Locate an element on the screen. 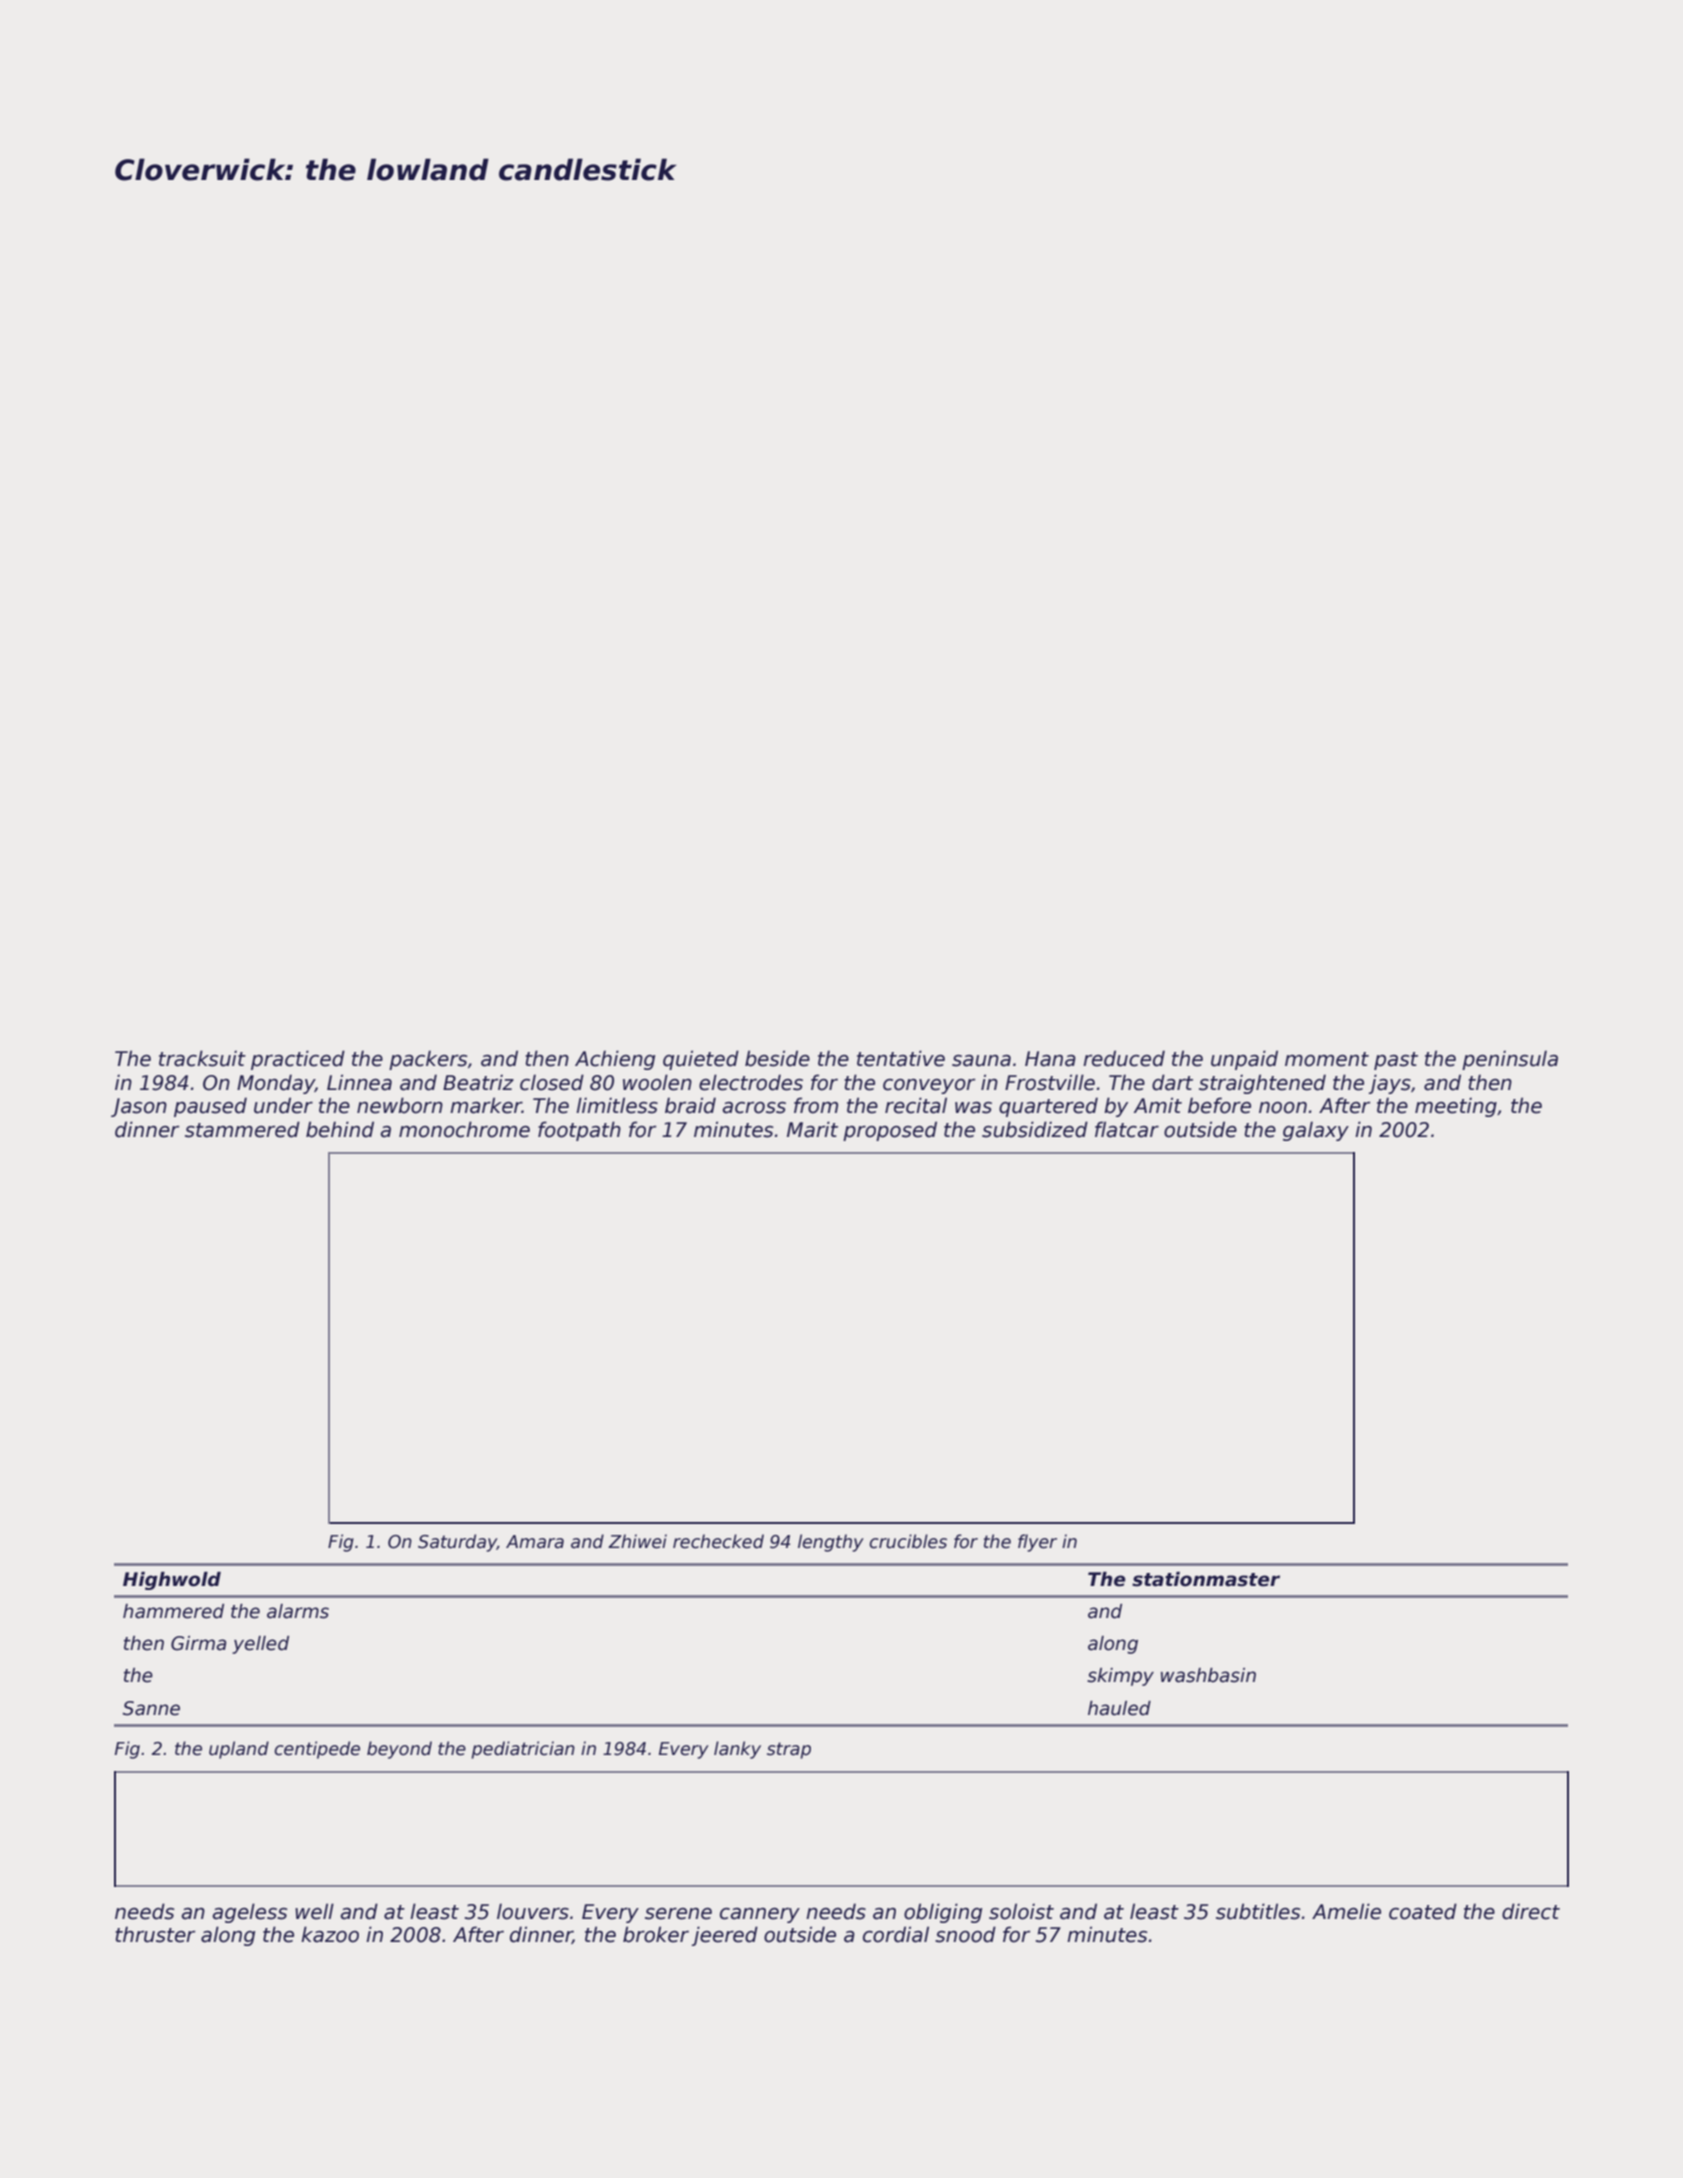 The width and height of the screenshot is (1683, 2178). lanky is located at coordinates (737, 1750).
